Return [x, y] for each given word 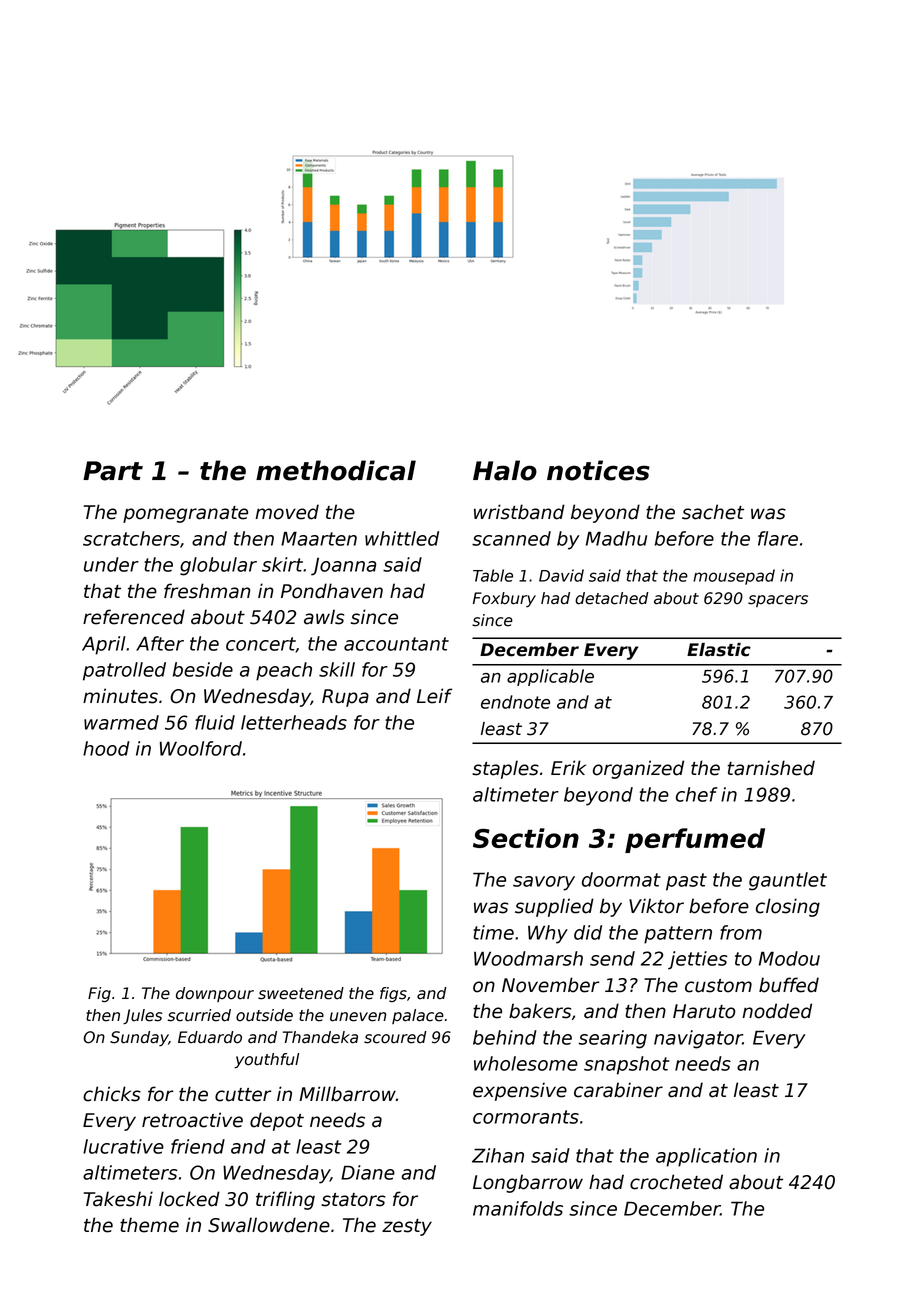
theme [149, 1225]
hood [106, 748]
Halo [505, 470]
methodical [336, 470]
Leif [434, 696]
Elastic [719, 650]
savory [544, 883]
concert [261, 645]
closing [788, 907]
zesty [407, 1227]
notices [598, 470]
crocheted [676, 1182]
